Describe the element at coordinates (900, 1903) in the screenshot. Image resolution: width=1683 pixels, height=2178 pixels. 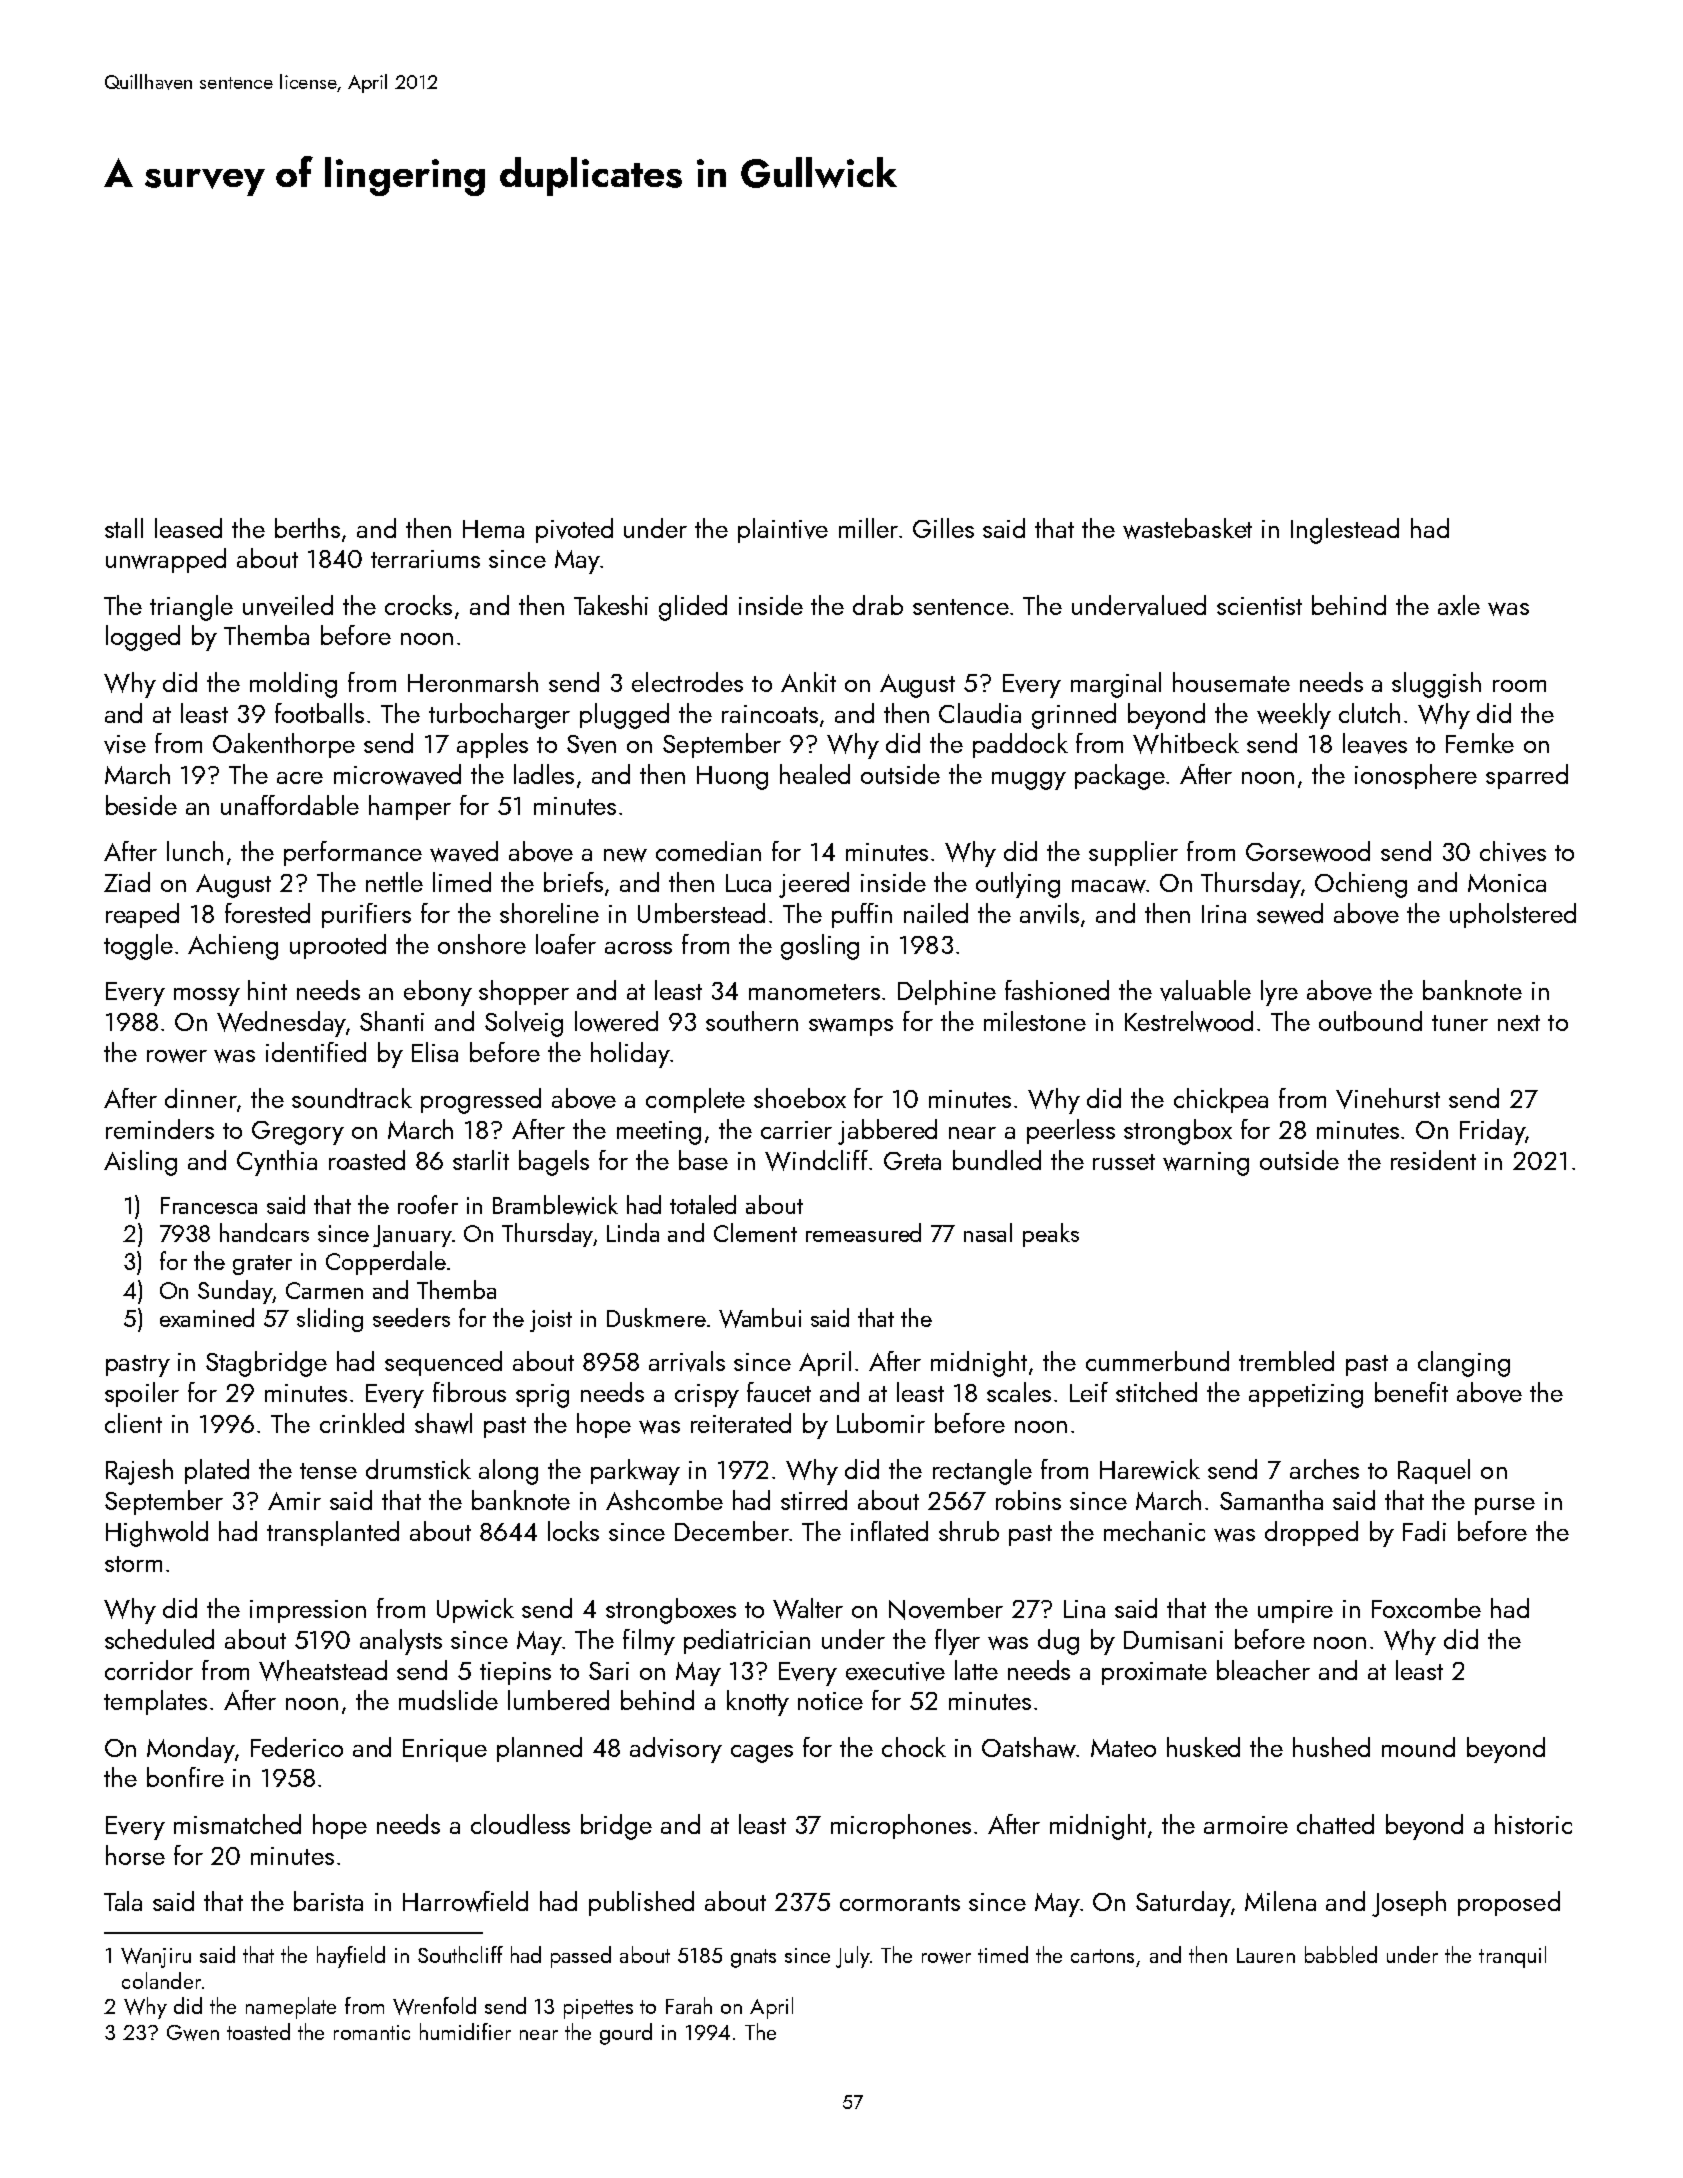
I see `cormorants` at that location.
